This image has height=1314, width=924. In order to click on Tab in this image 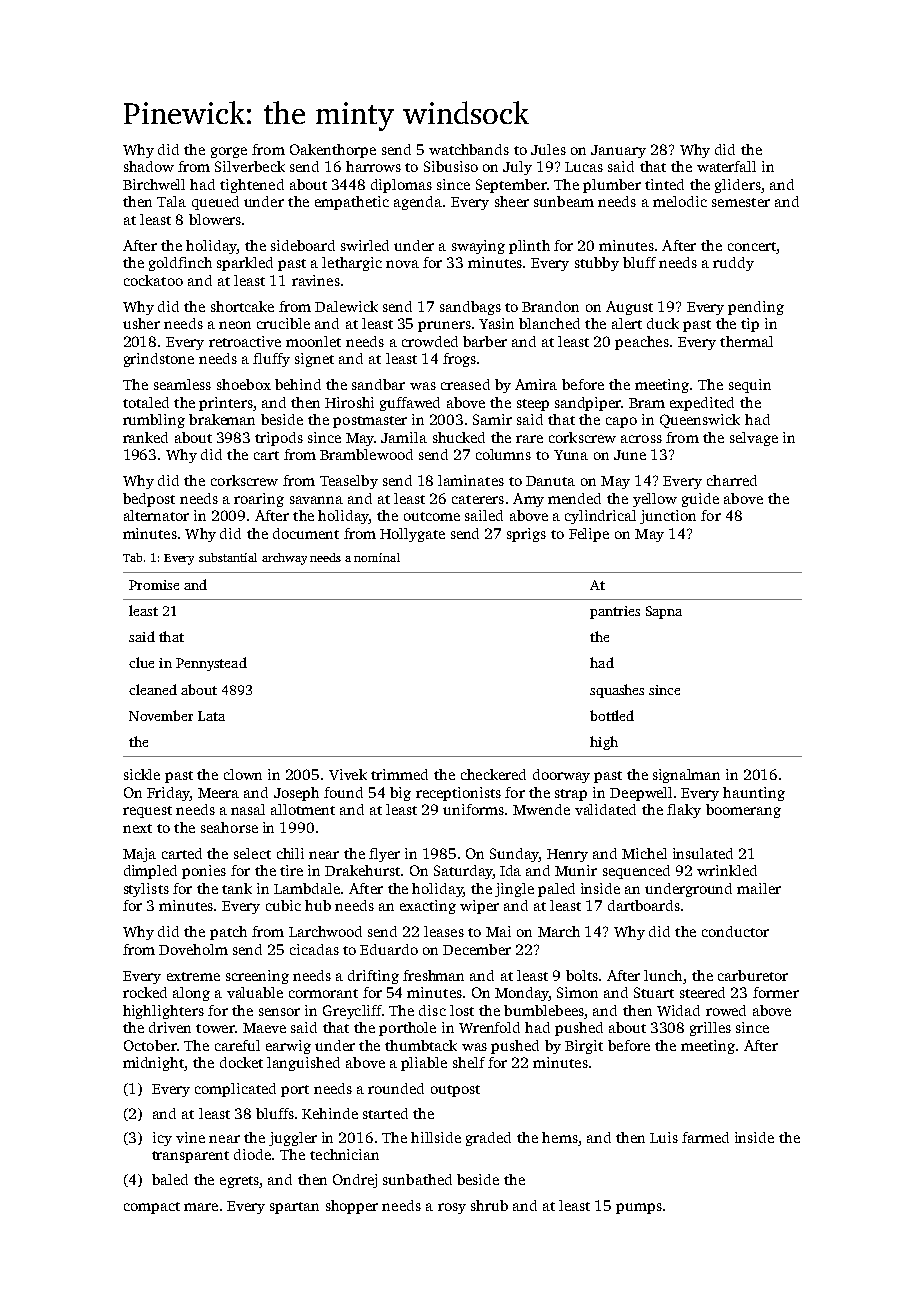, I will do `click(132, 557)`.
